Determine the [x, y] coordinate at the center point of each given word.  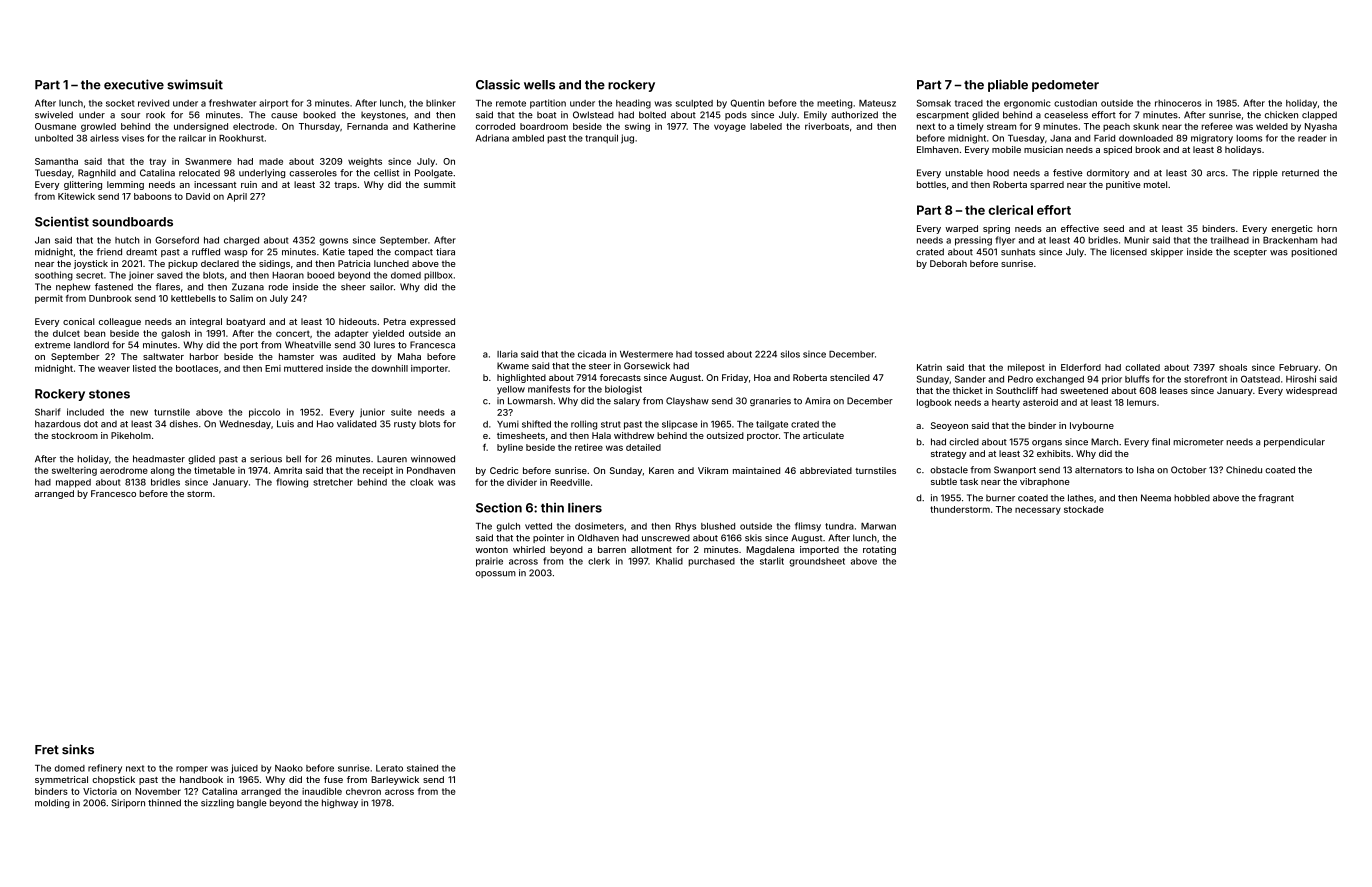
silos [790, 354]
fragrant [1276, 498]
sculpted [694, 104]
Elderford [1081, 367]
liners [585, 507]
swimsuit [195, 84]
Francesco [113, 493]
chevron [363, 791]
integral [206, 322]
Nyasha [1321, 127]
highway [340, 803]
